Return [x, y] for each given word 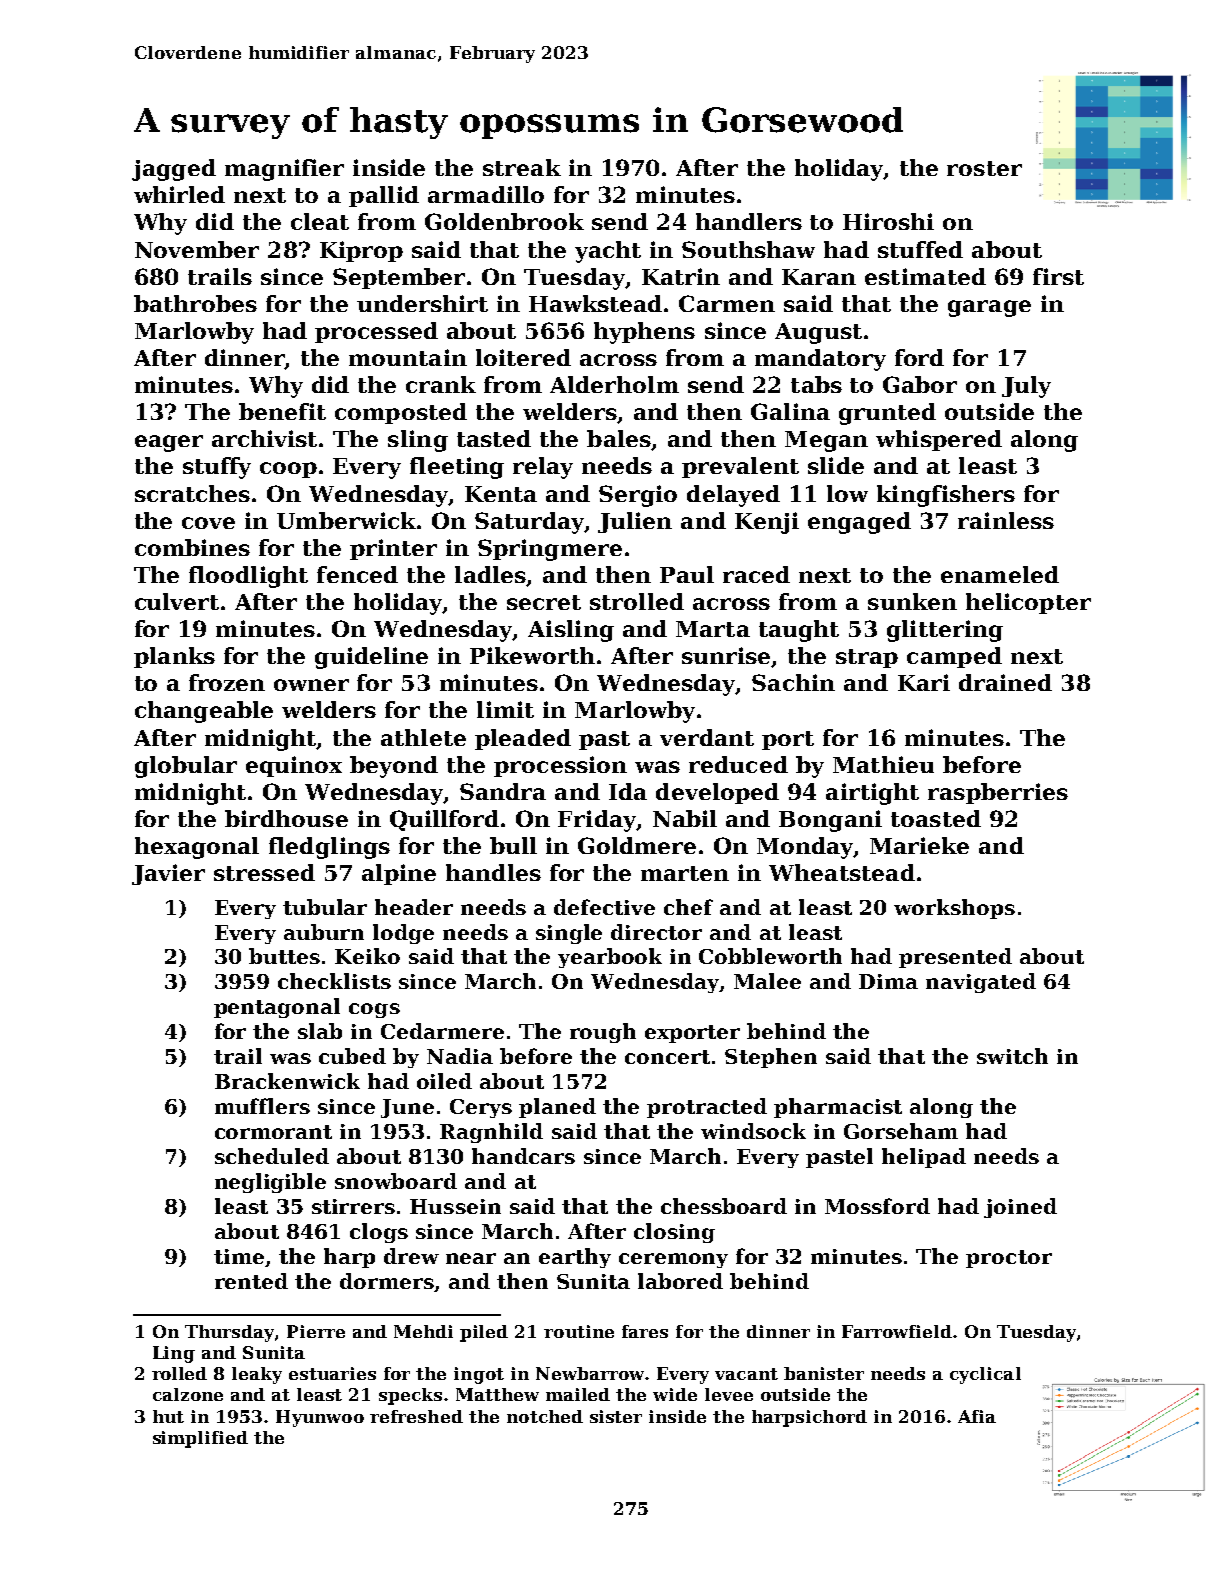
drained [1005, 682]
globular [186, 767]
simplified [200, 1439]
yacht [608, 252]
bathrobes [195, 303]
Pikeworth [532, 655]
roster [984, 168]
